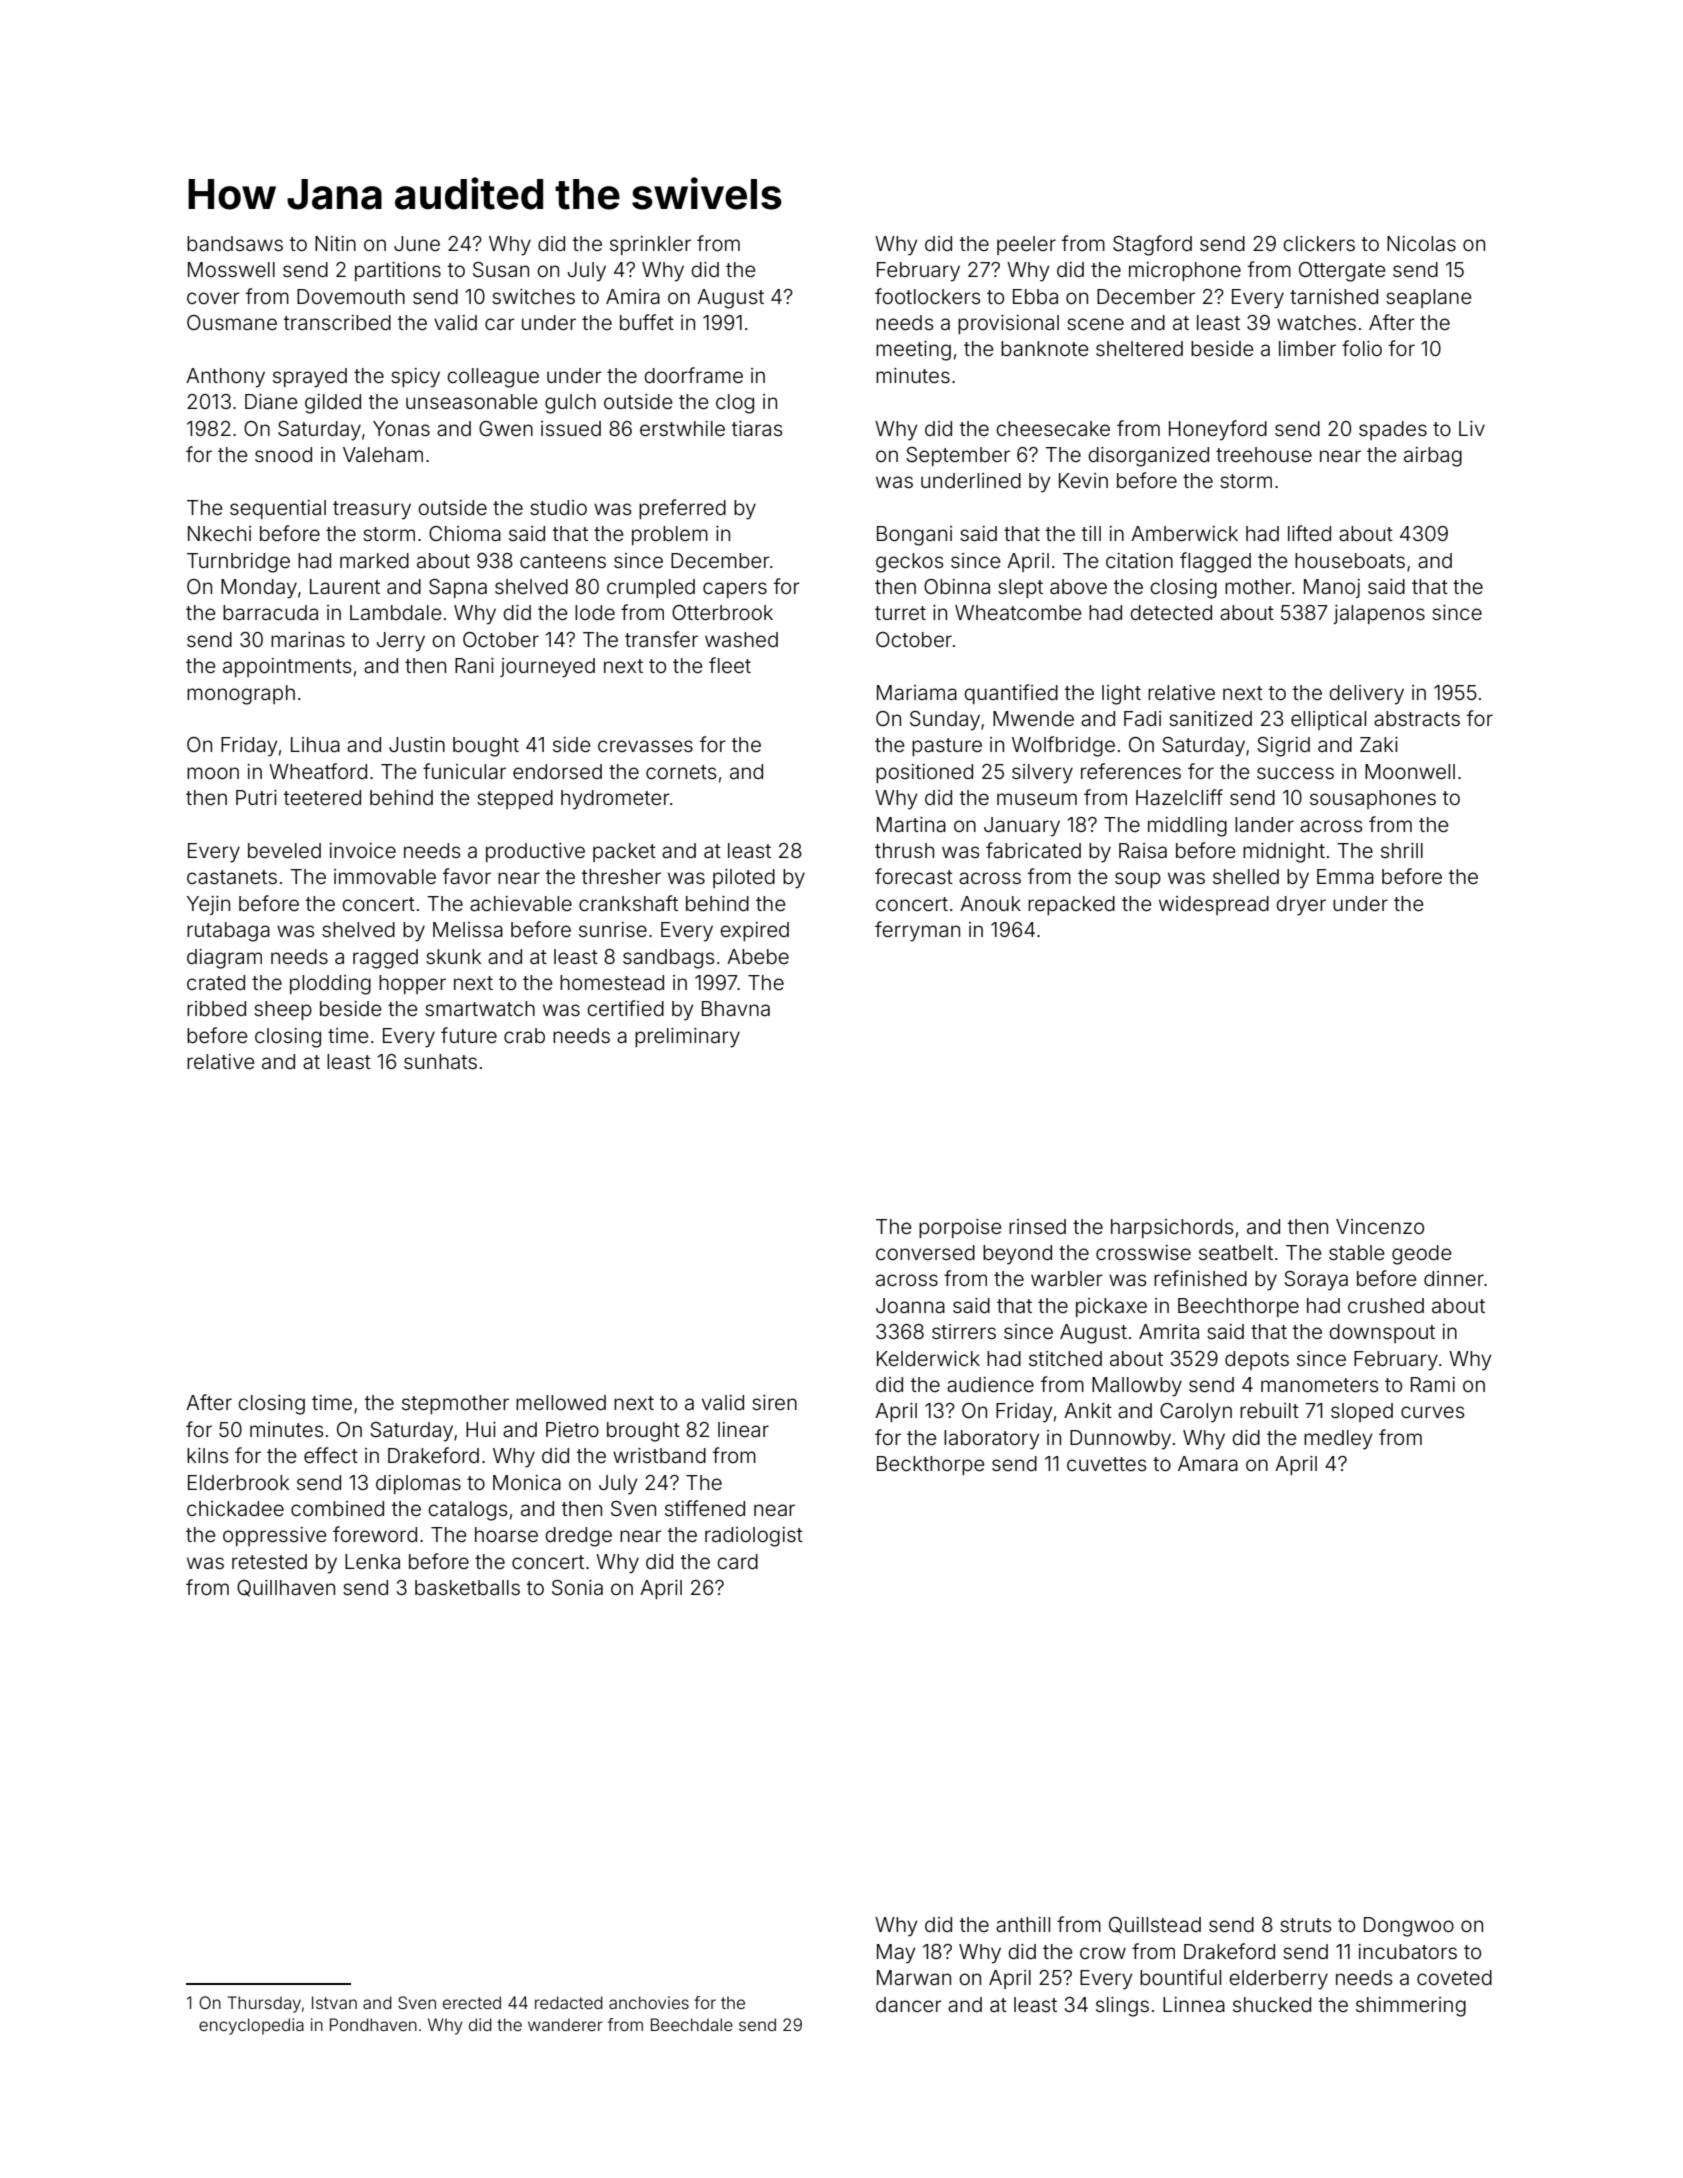 This screenshot has width=1683, height=2178. Describe the element at coordinates (687, 1038) in the screenshot. I see `preliminary` at that location.
